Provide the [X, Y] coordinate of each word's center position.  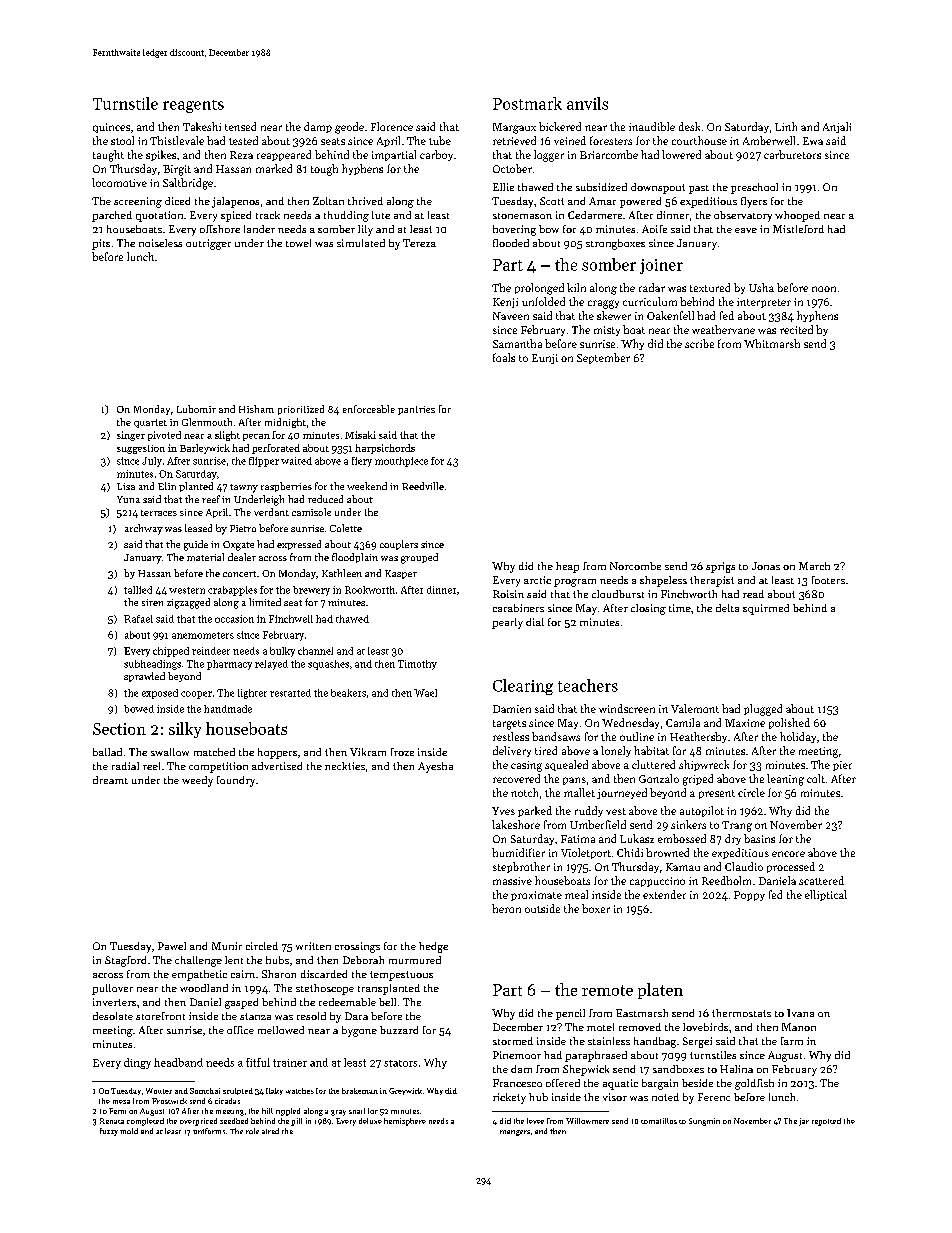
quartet [150, 423]
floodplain [355, 558]
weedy [197, 781]
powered [640, 202]
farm [792, 1041]
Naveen [511, 316]
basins [759, 838]
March [814, 566]
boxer [596, 908]
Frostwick [169, 1101]
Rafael [138, 619]
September [603, 358]
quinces [111, 128]
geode [349, 128]
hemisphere [405, 1122]
